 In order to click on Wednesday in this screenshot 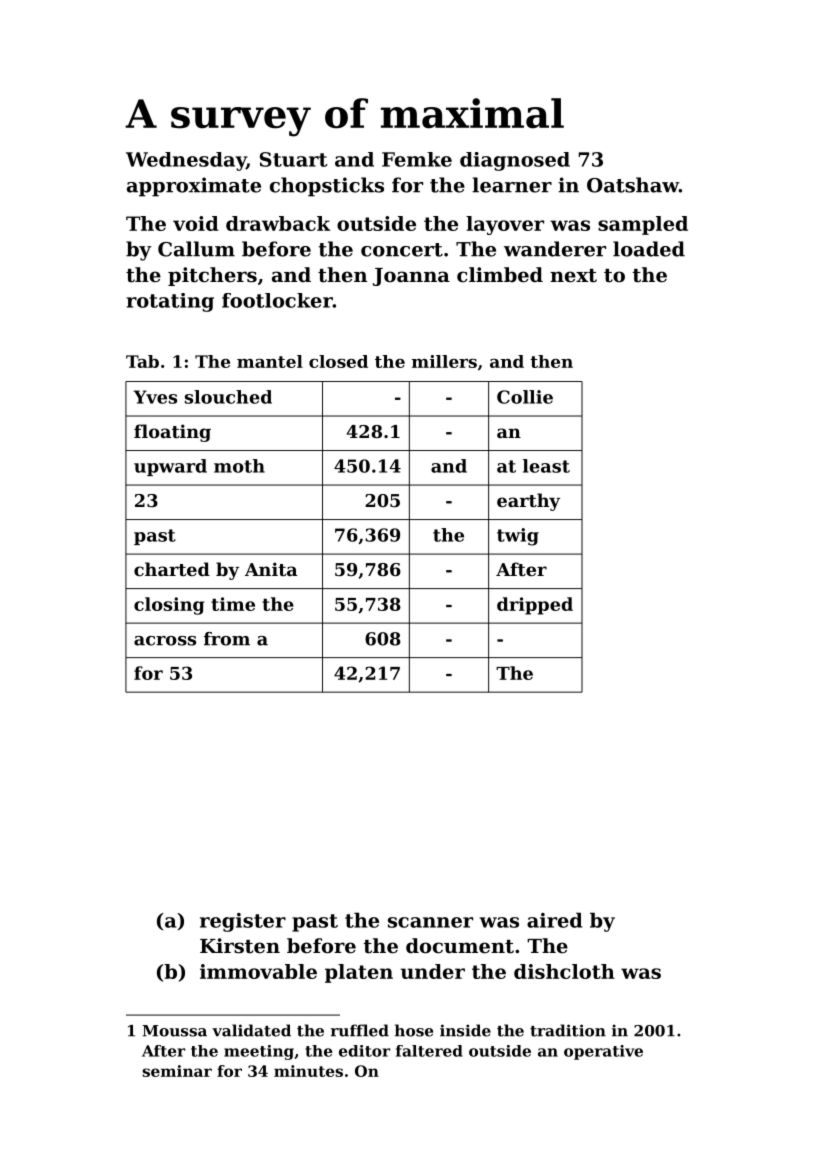, I will do `click(186, 161)`.
